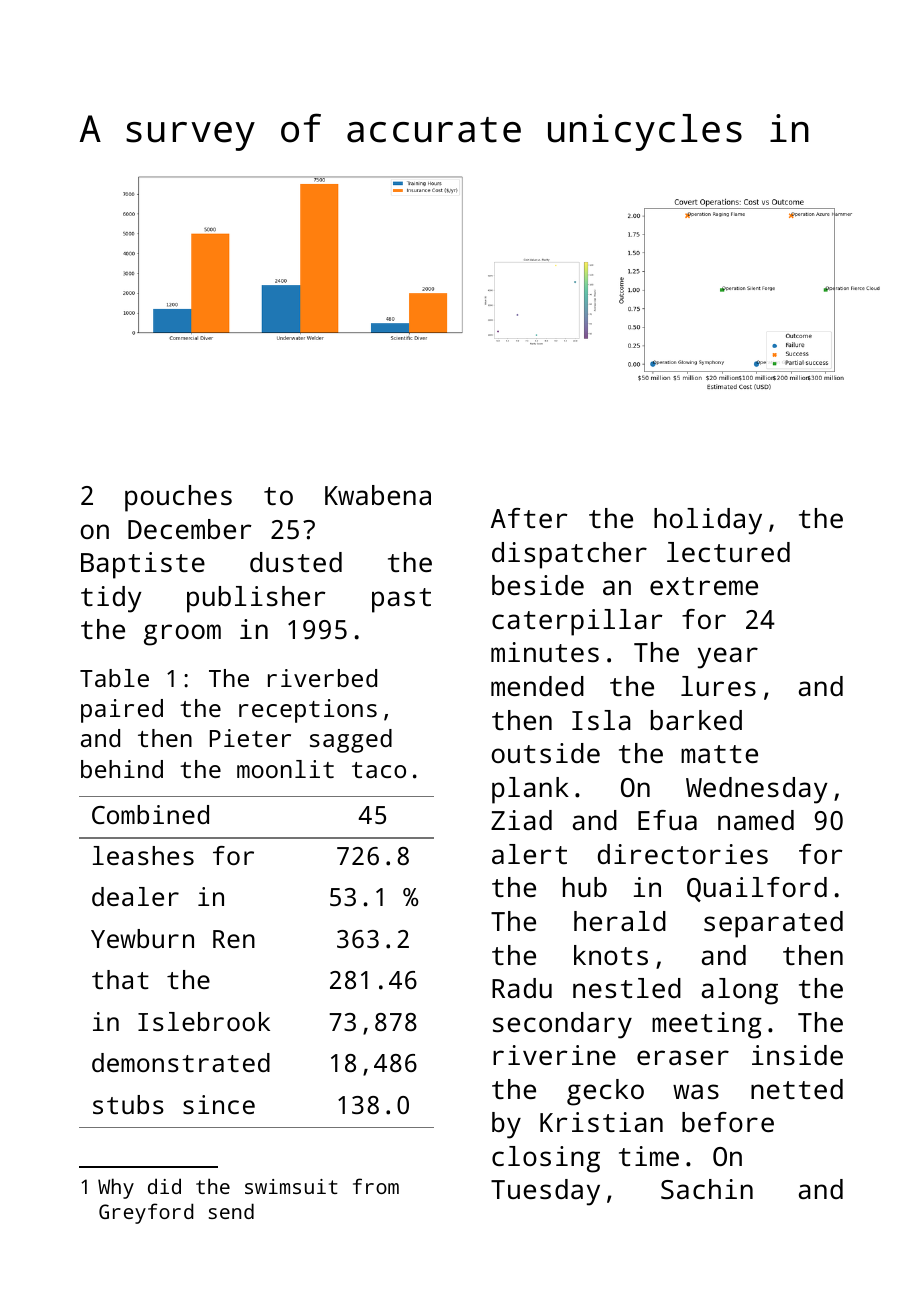 This screenshot has height=1311, width=924. What do you see at coordinates (146, 1213) in the screenshot?
I see `Greyford` at bounding box center [146, 1213].
